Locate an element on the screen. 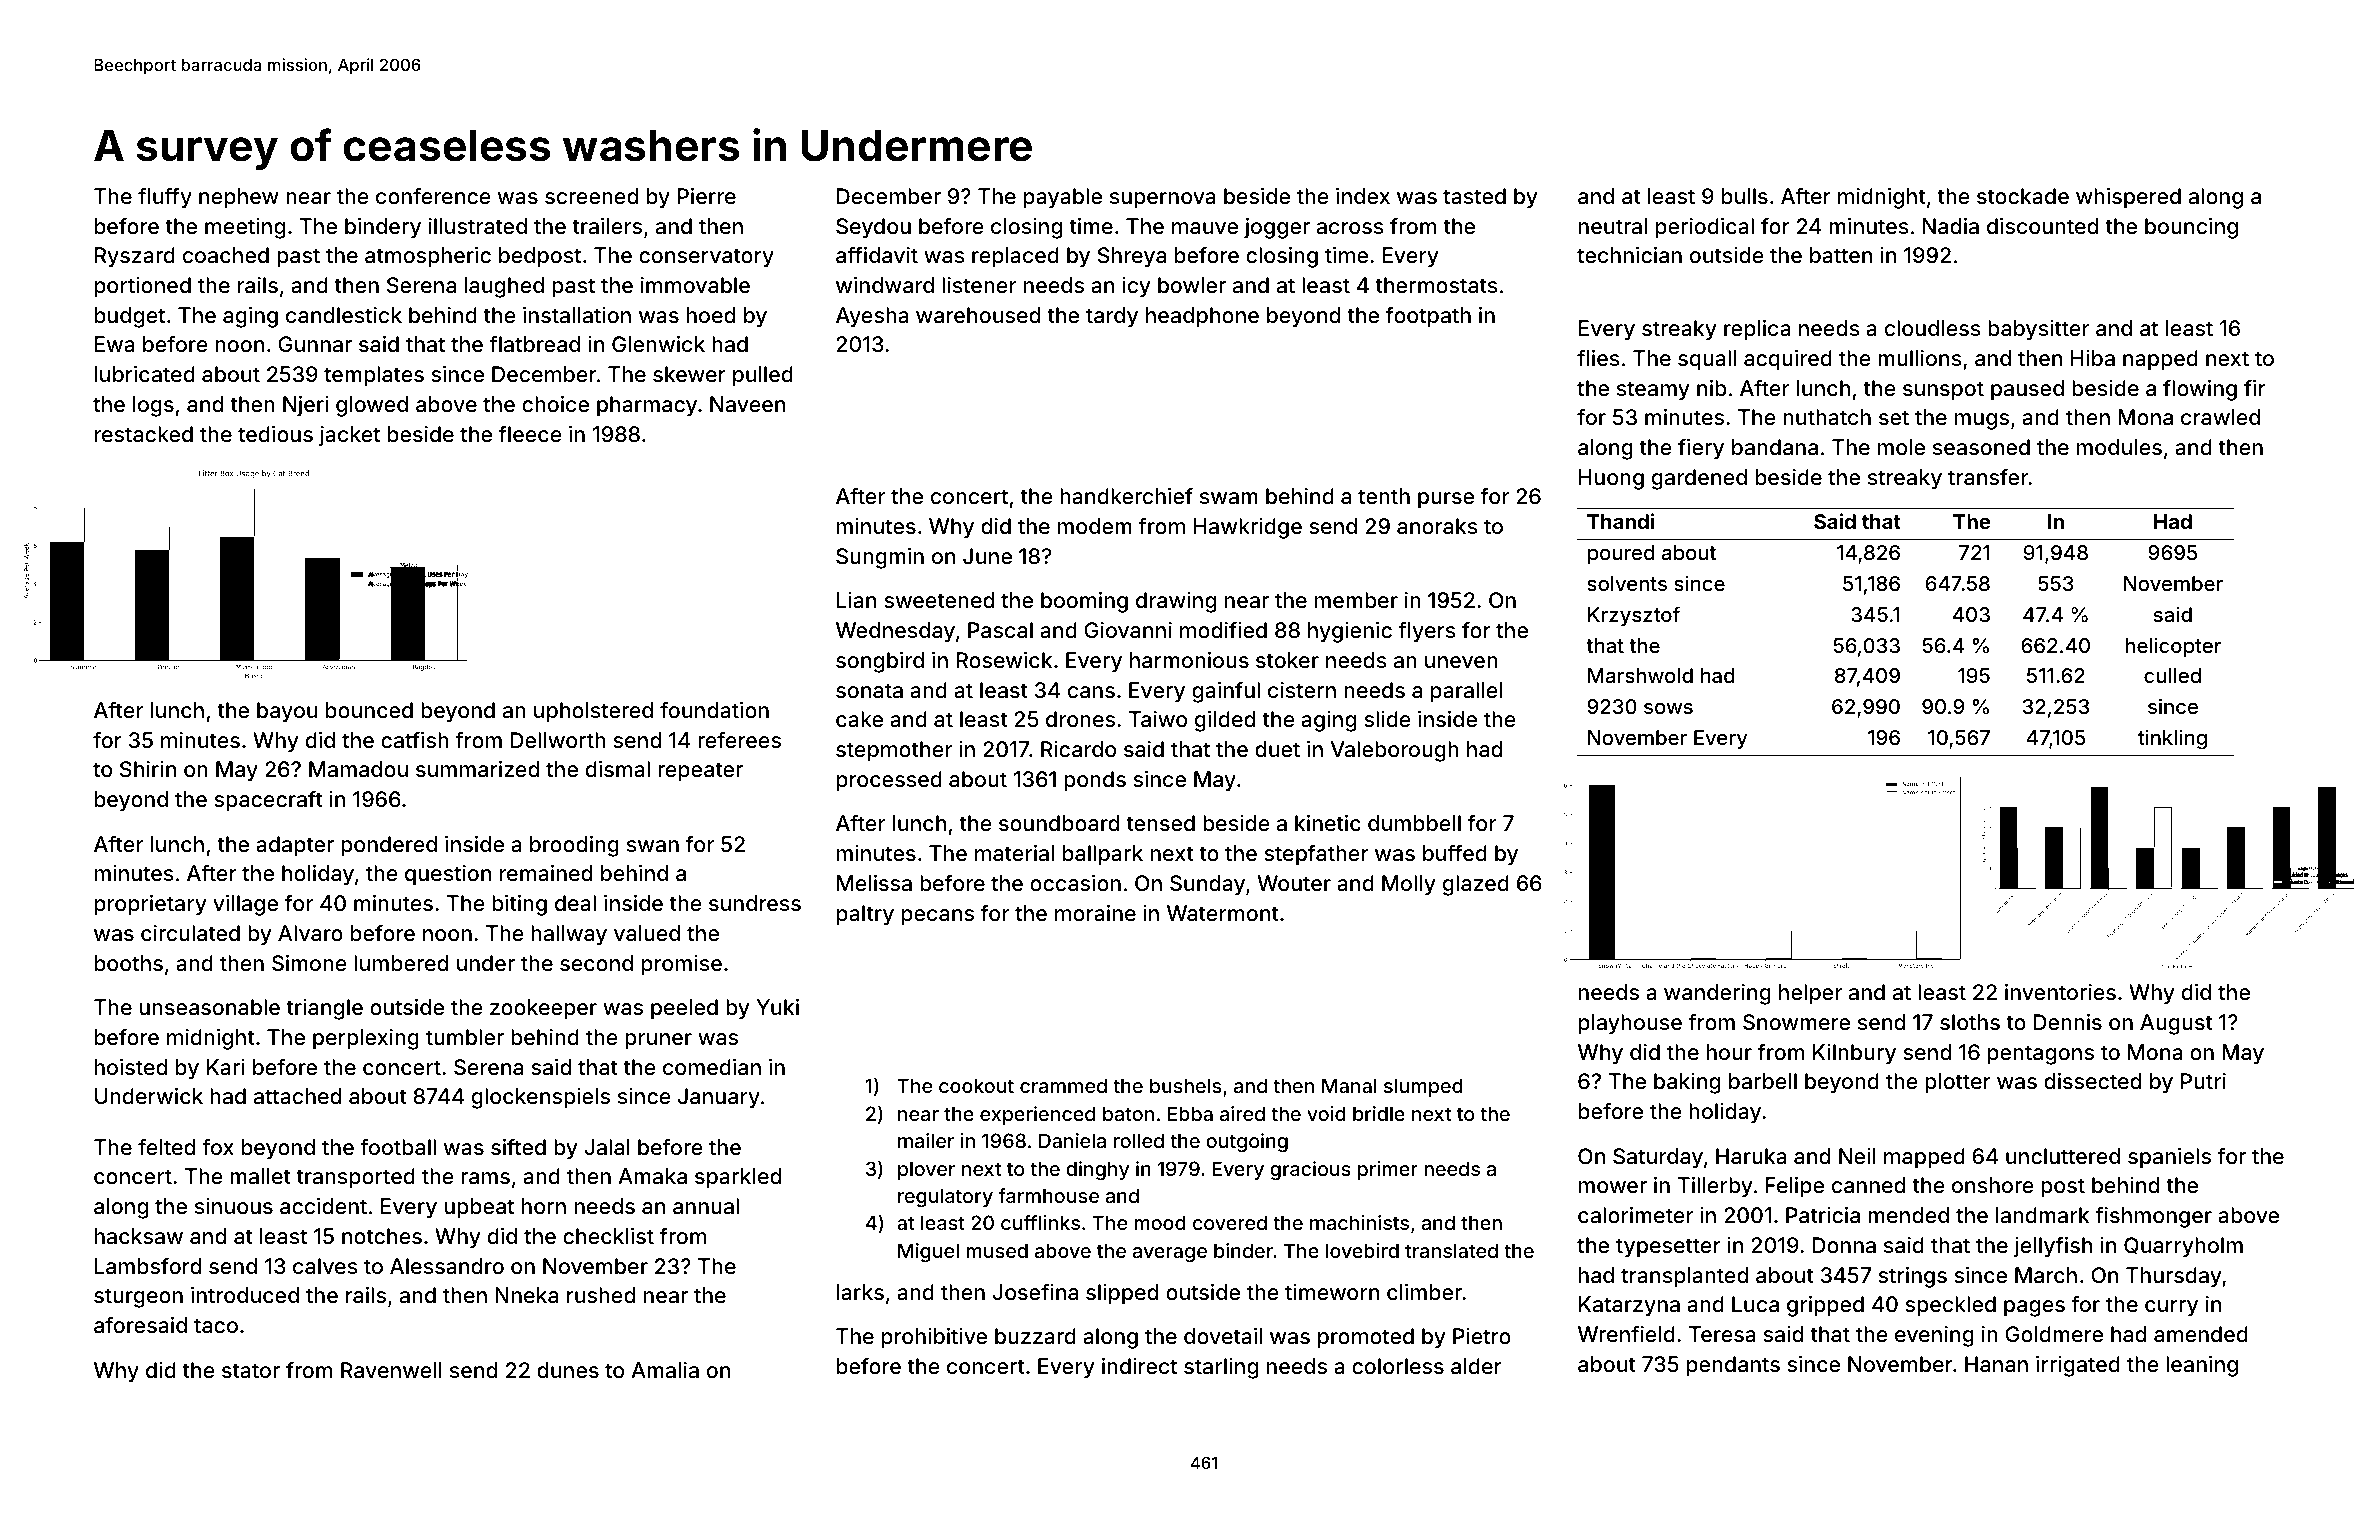 The image size is (2380, 1540). evening is located at coordinates (1934, 1336).
